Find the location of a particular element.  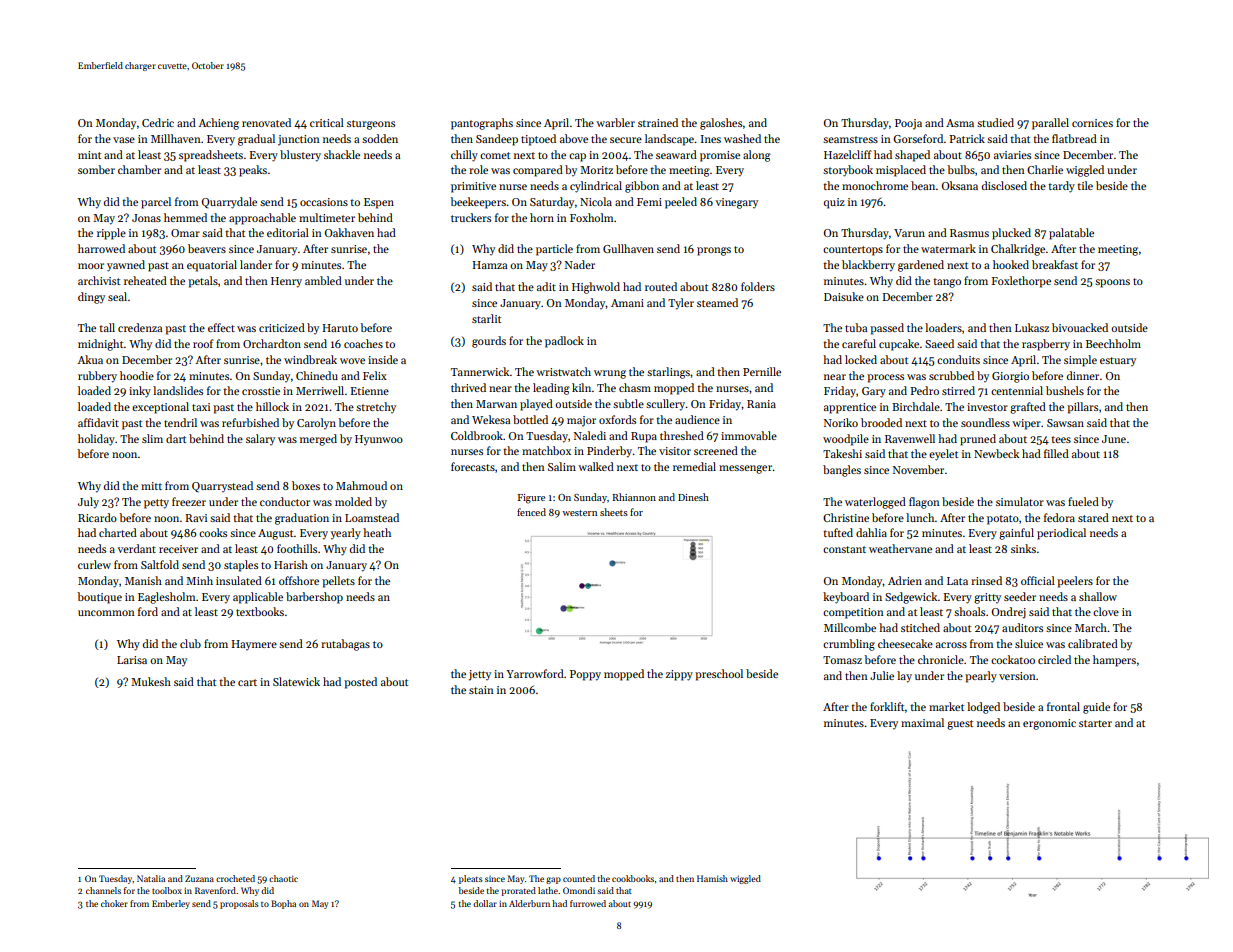

Mukesh is located at coordinates (151, 681).
